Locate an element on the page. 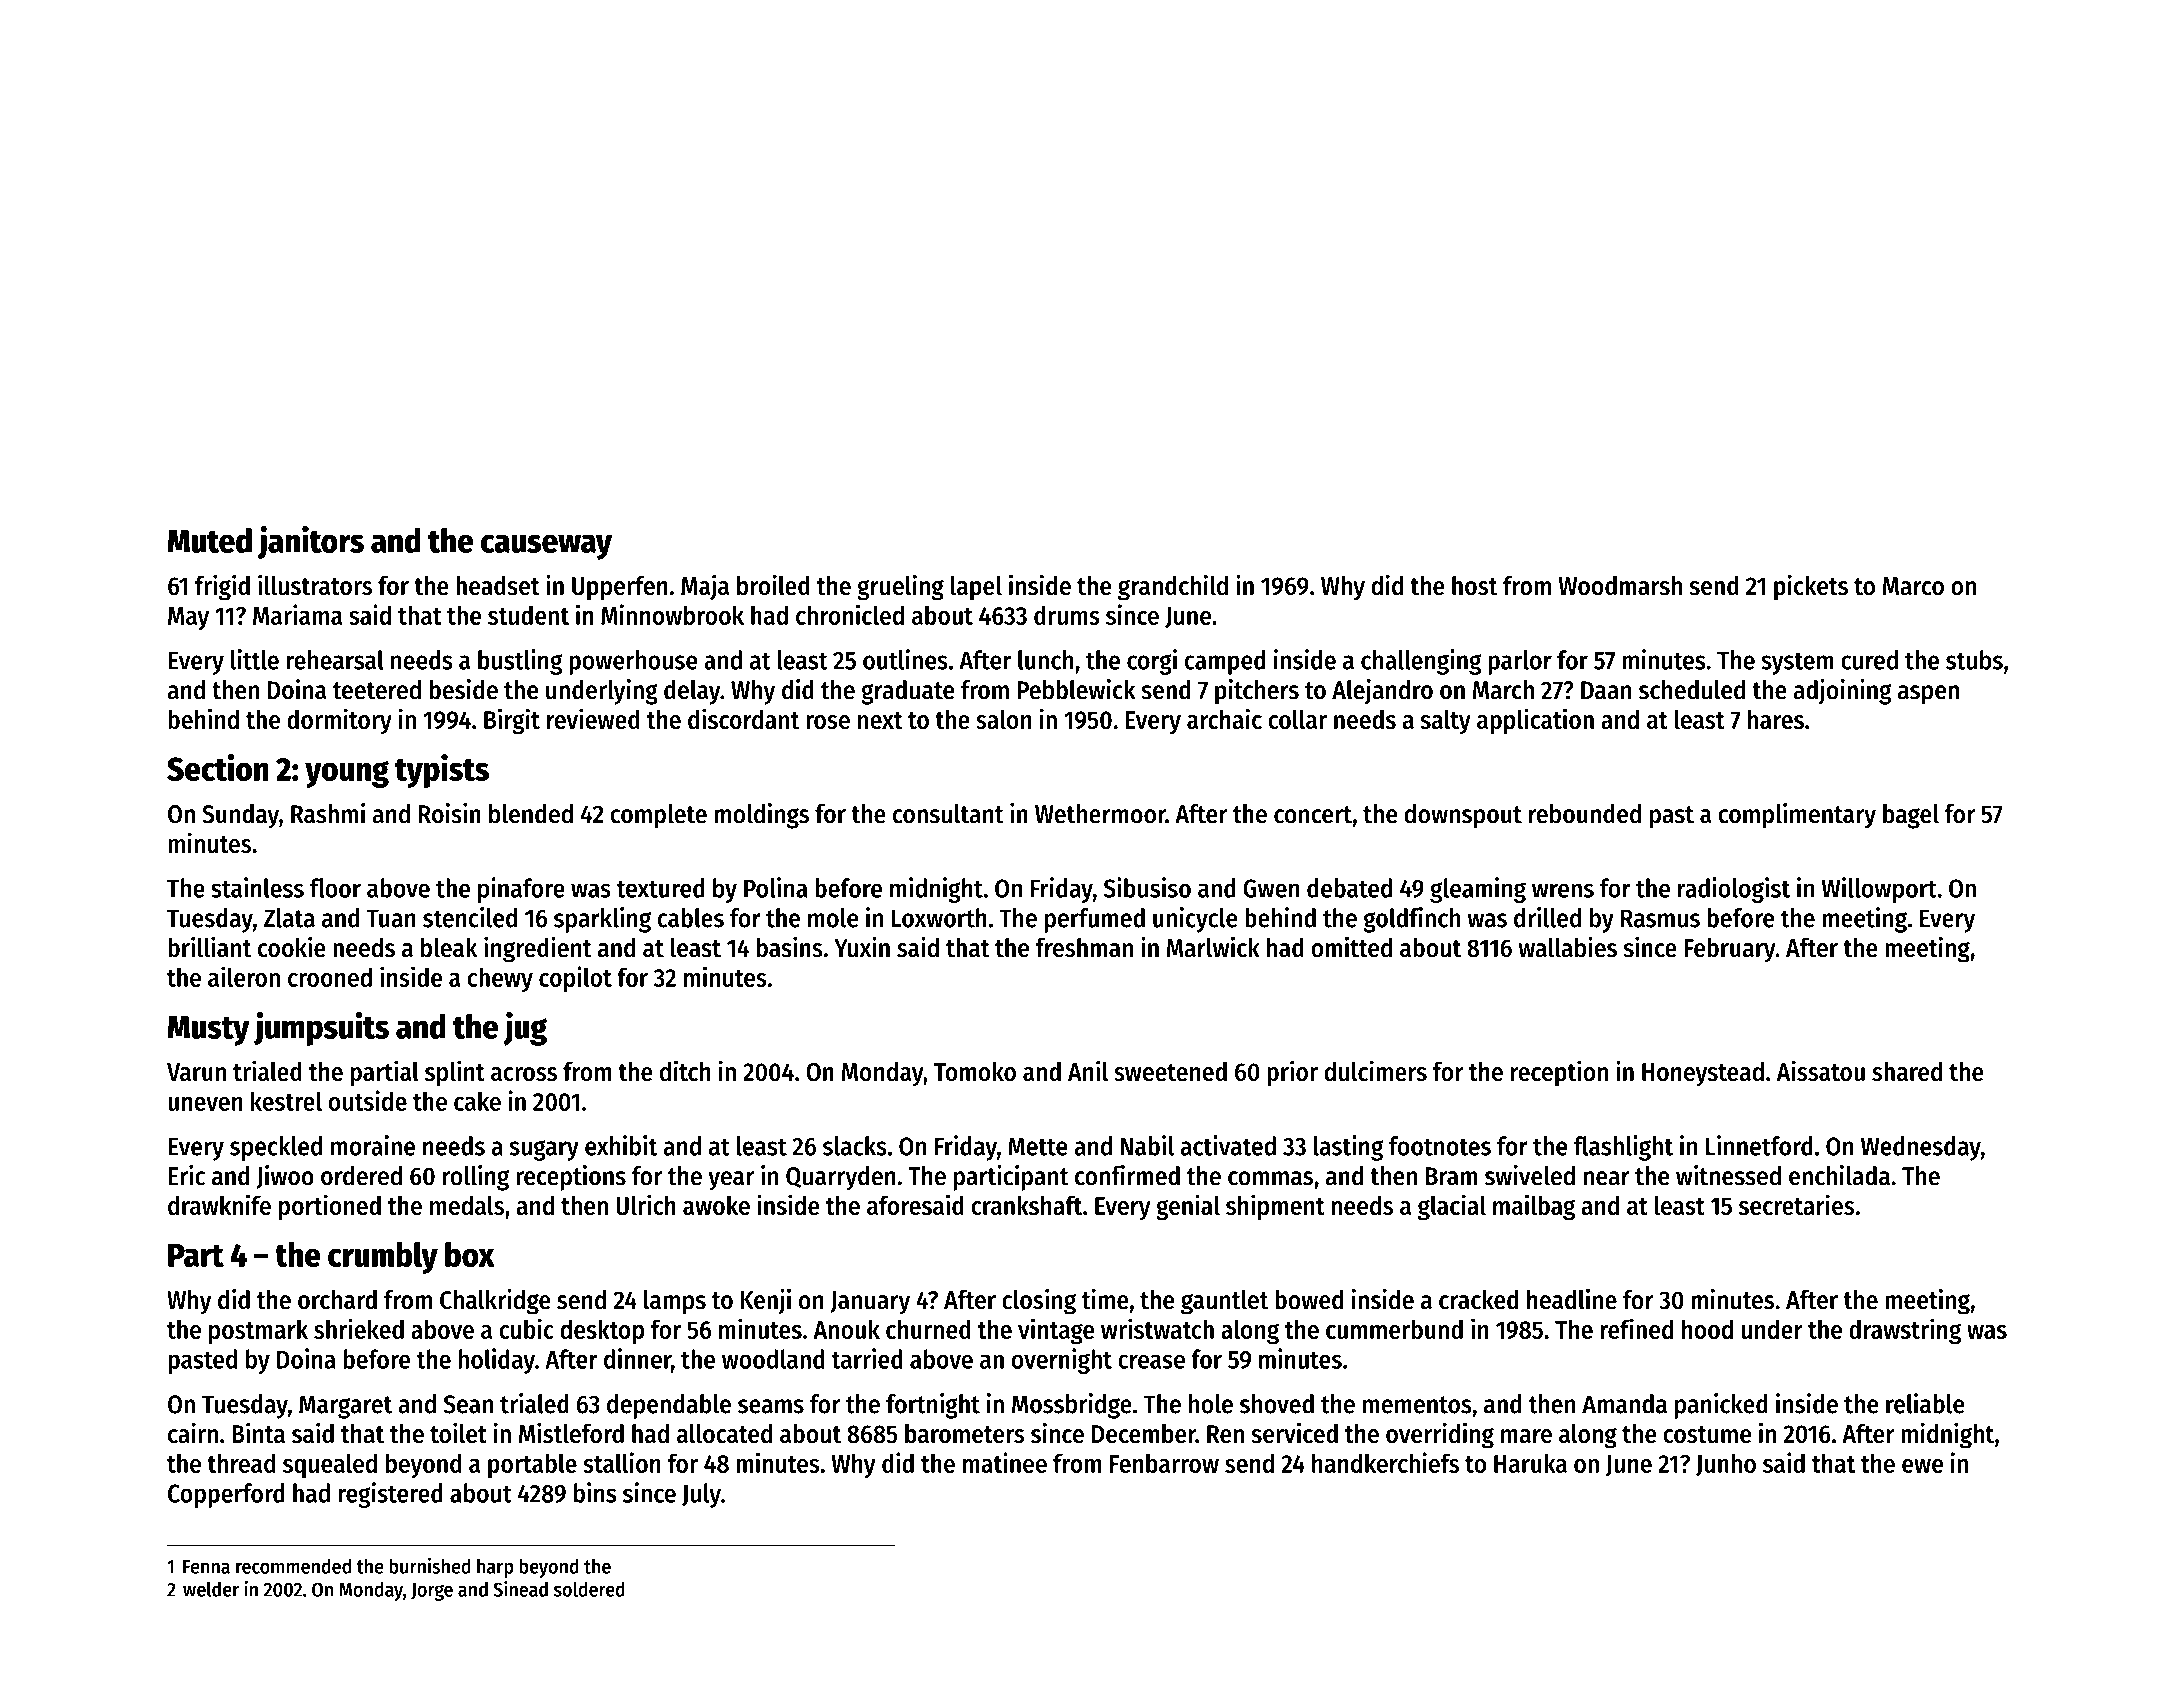 This document has width=2178, height=1683. soldered is located at coordinates (589, 1589).
